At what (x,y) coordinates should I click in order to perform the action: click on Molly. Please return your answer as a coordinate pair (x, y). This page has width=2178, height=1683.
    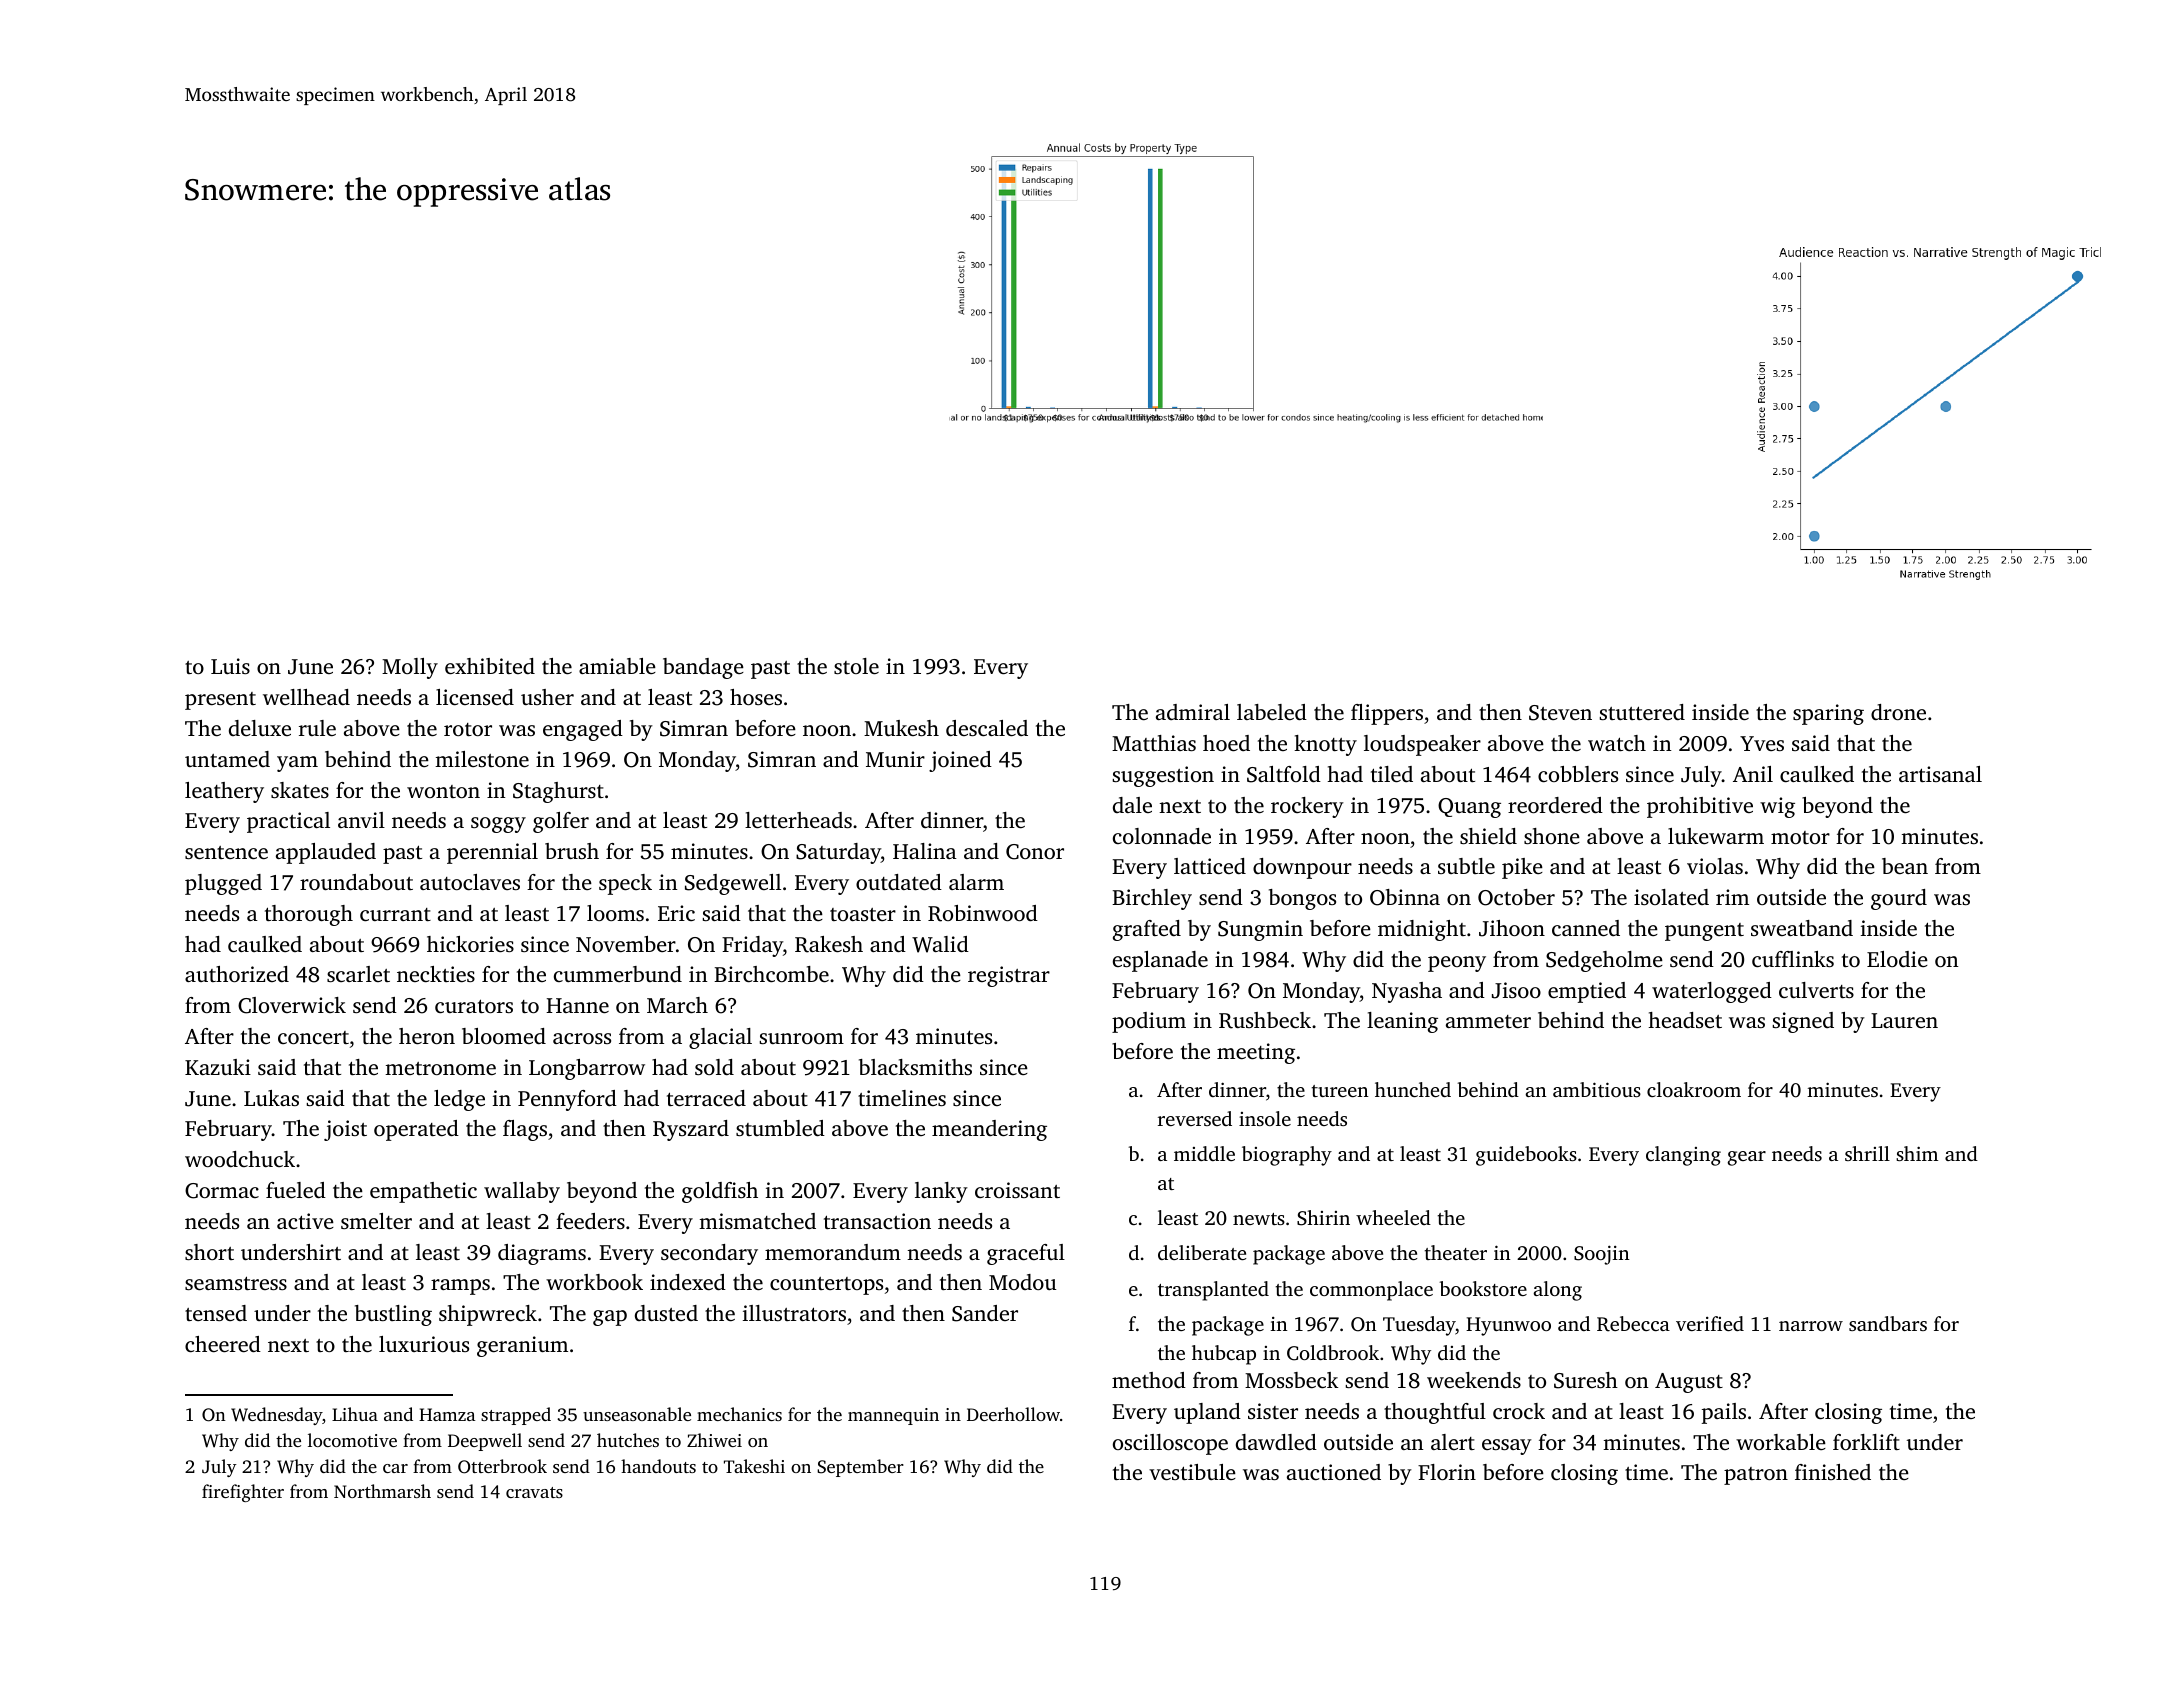
    Looking at the image, I should click on (410, 668).
